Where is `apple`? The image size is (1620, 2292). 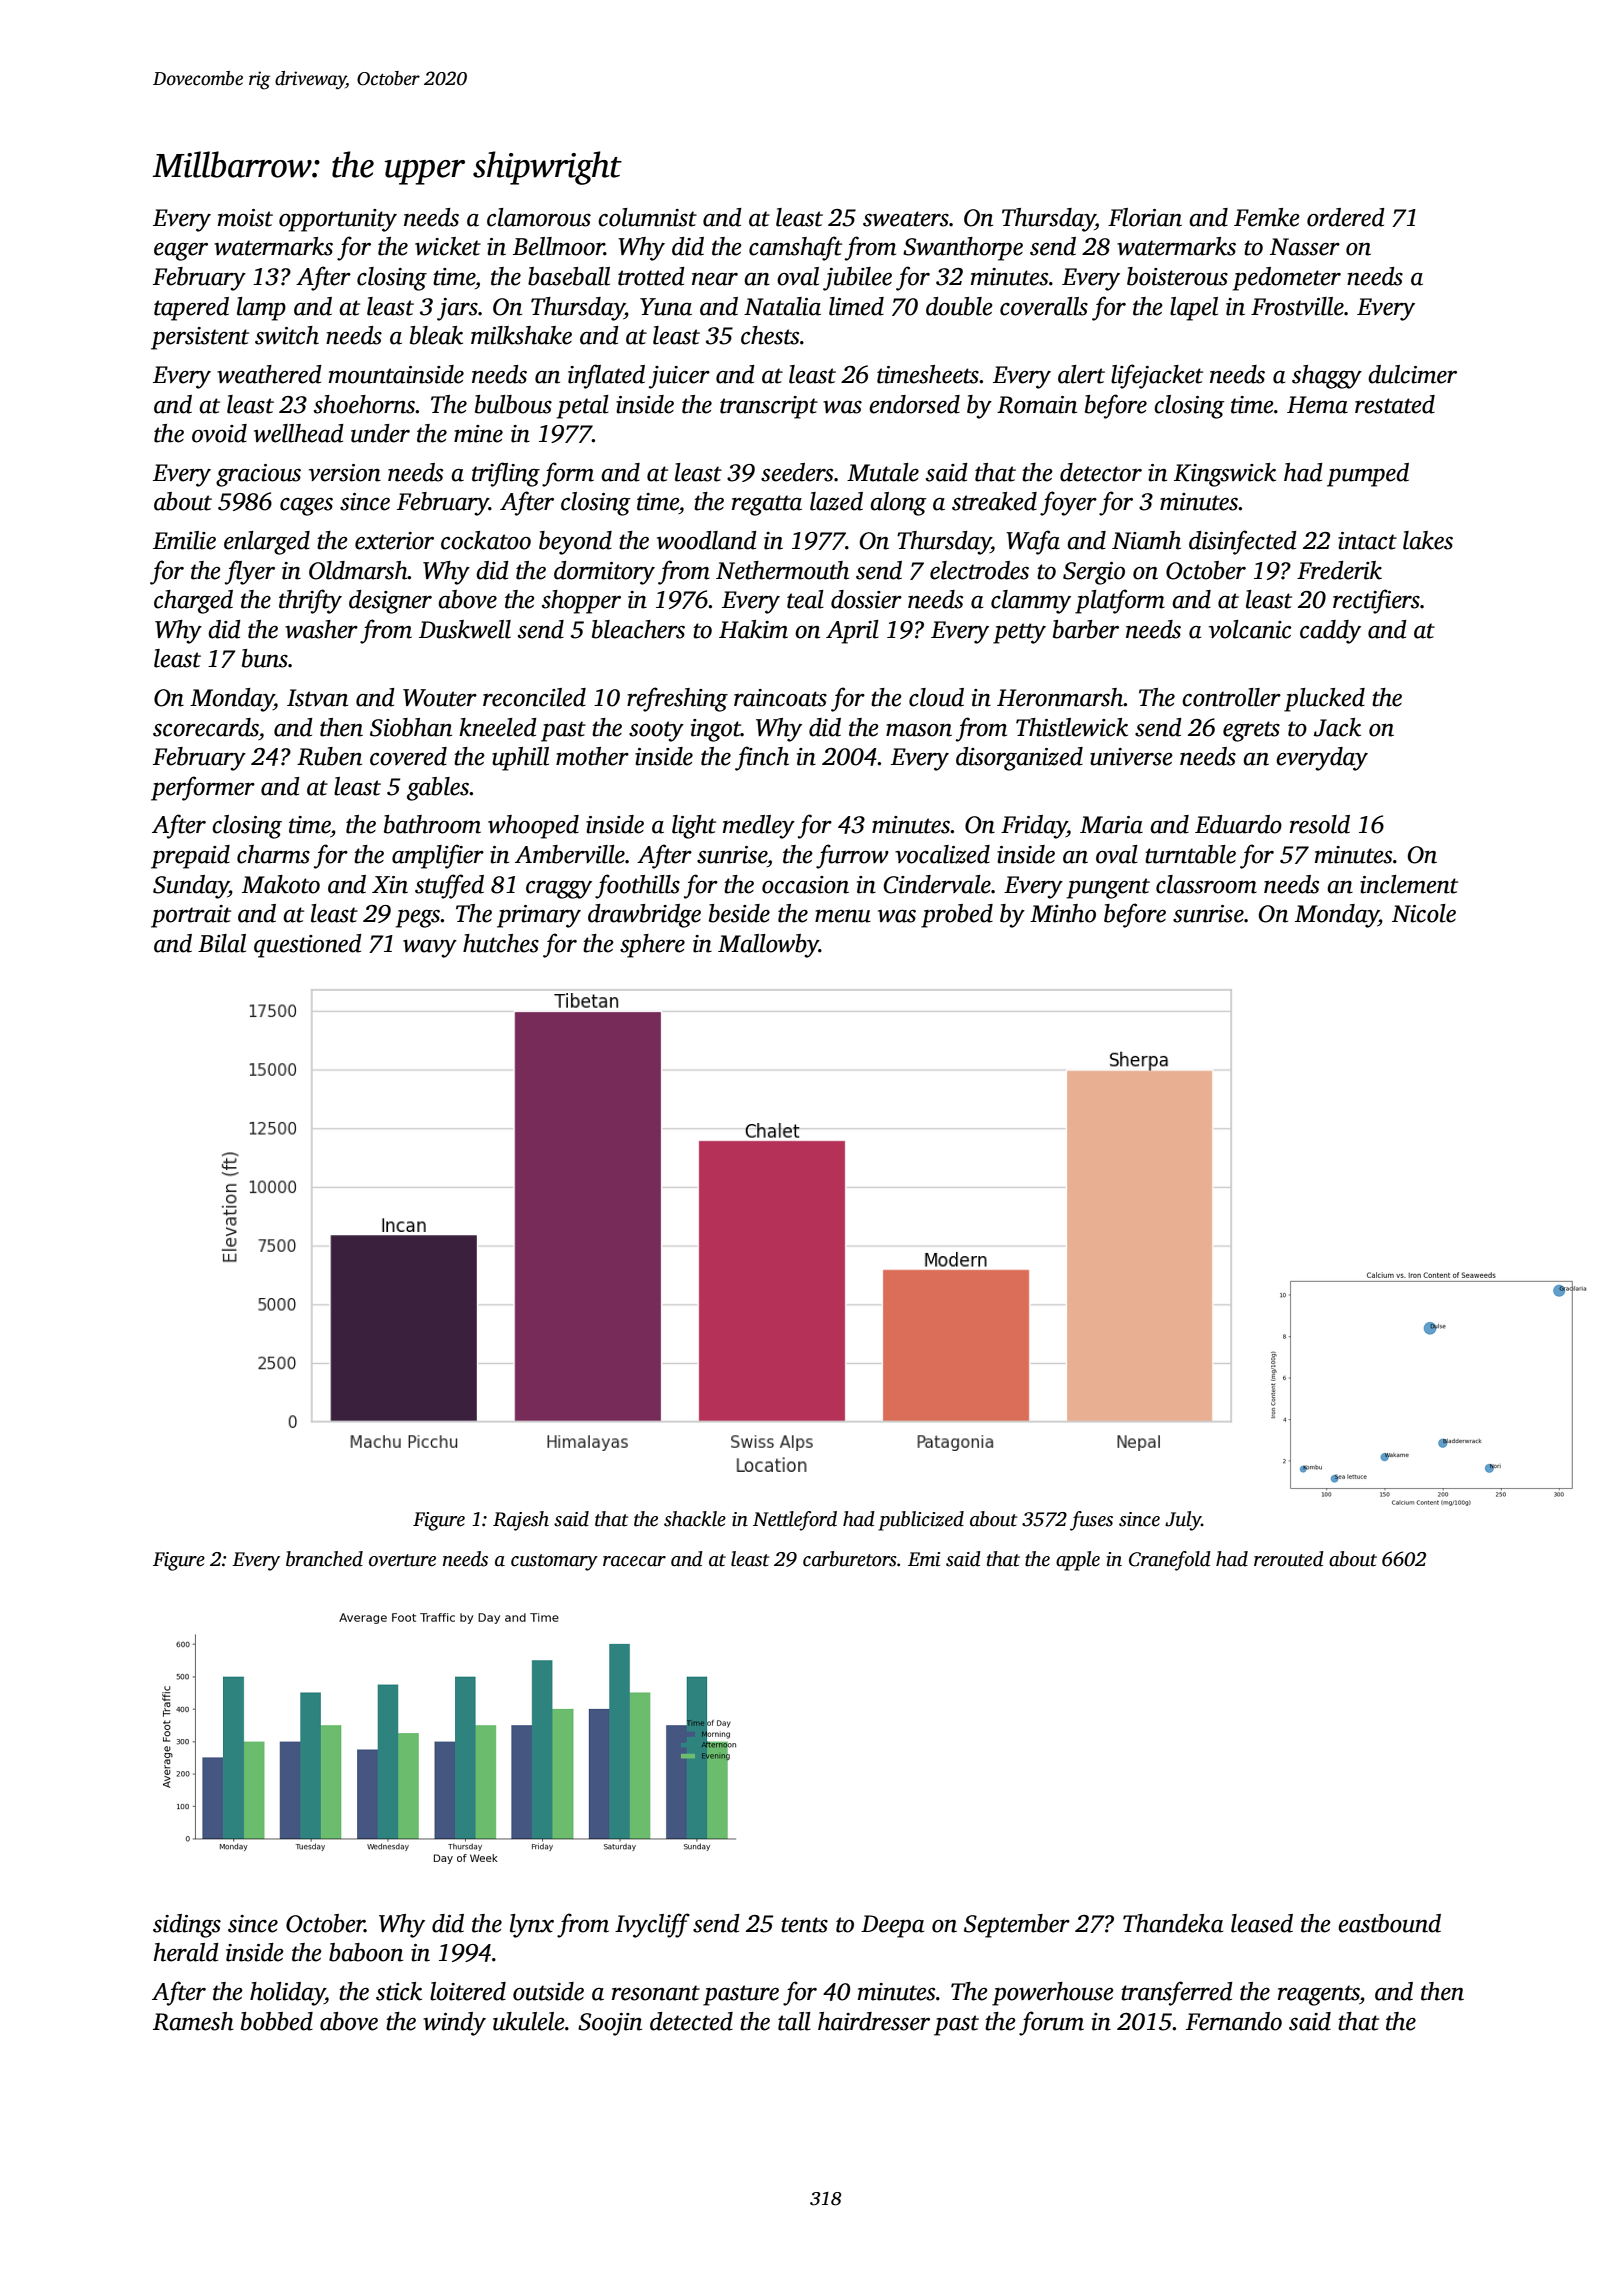 apple is located at coordinates (1078, 1561).
